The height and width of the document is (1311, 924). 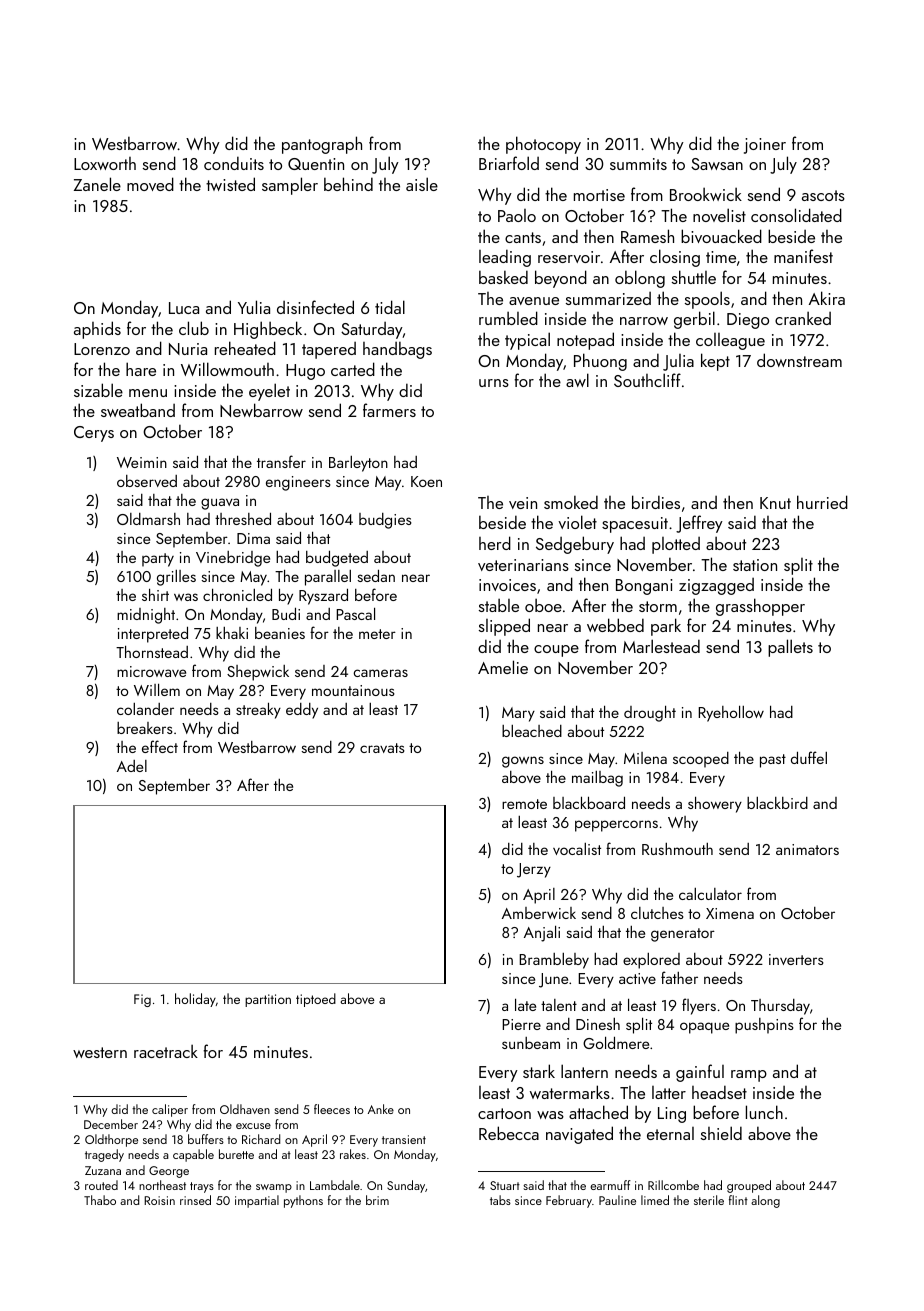 What do you see at coordinates (220, 504) in the document?
I see `guava` at bounding box center [220, 504].
